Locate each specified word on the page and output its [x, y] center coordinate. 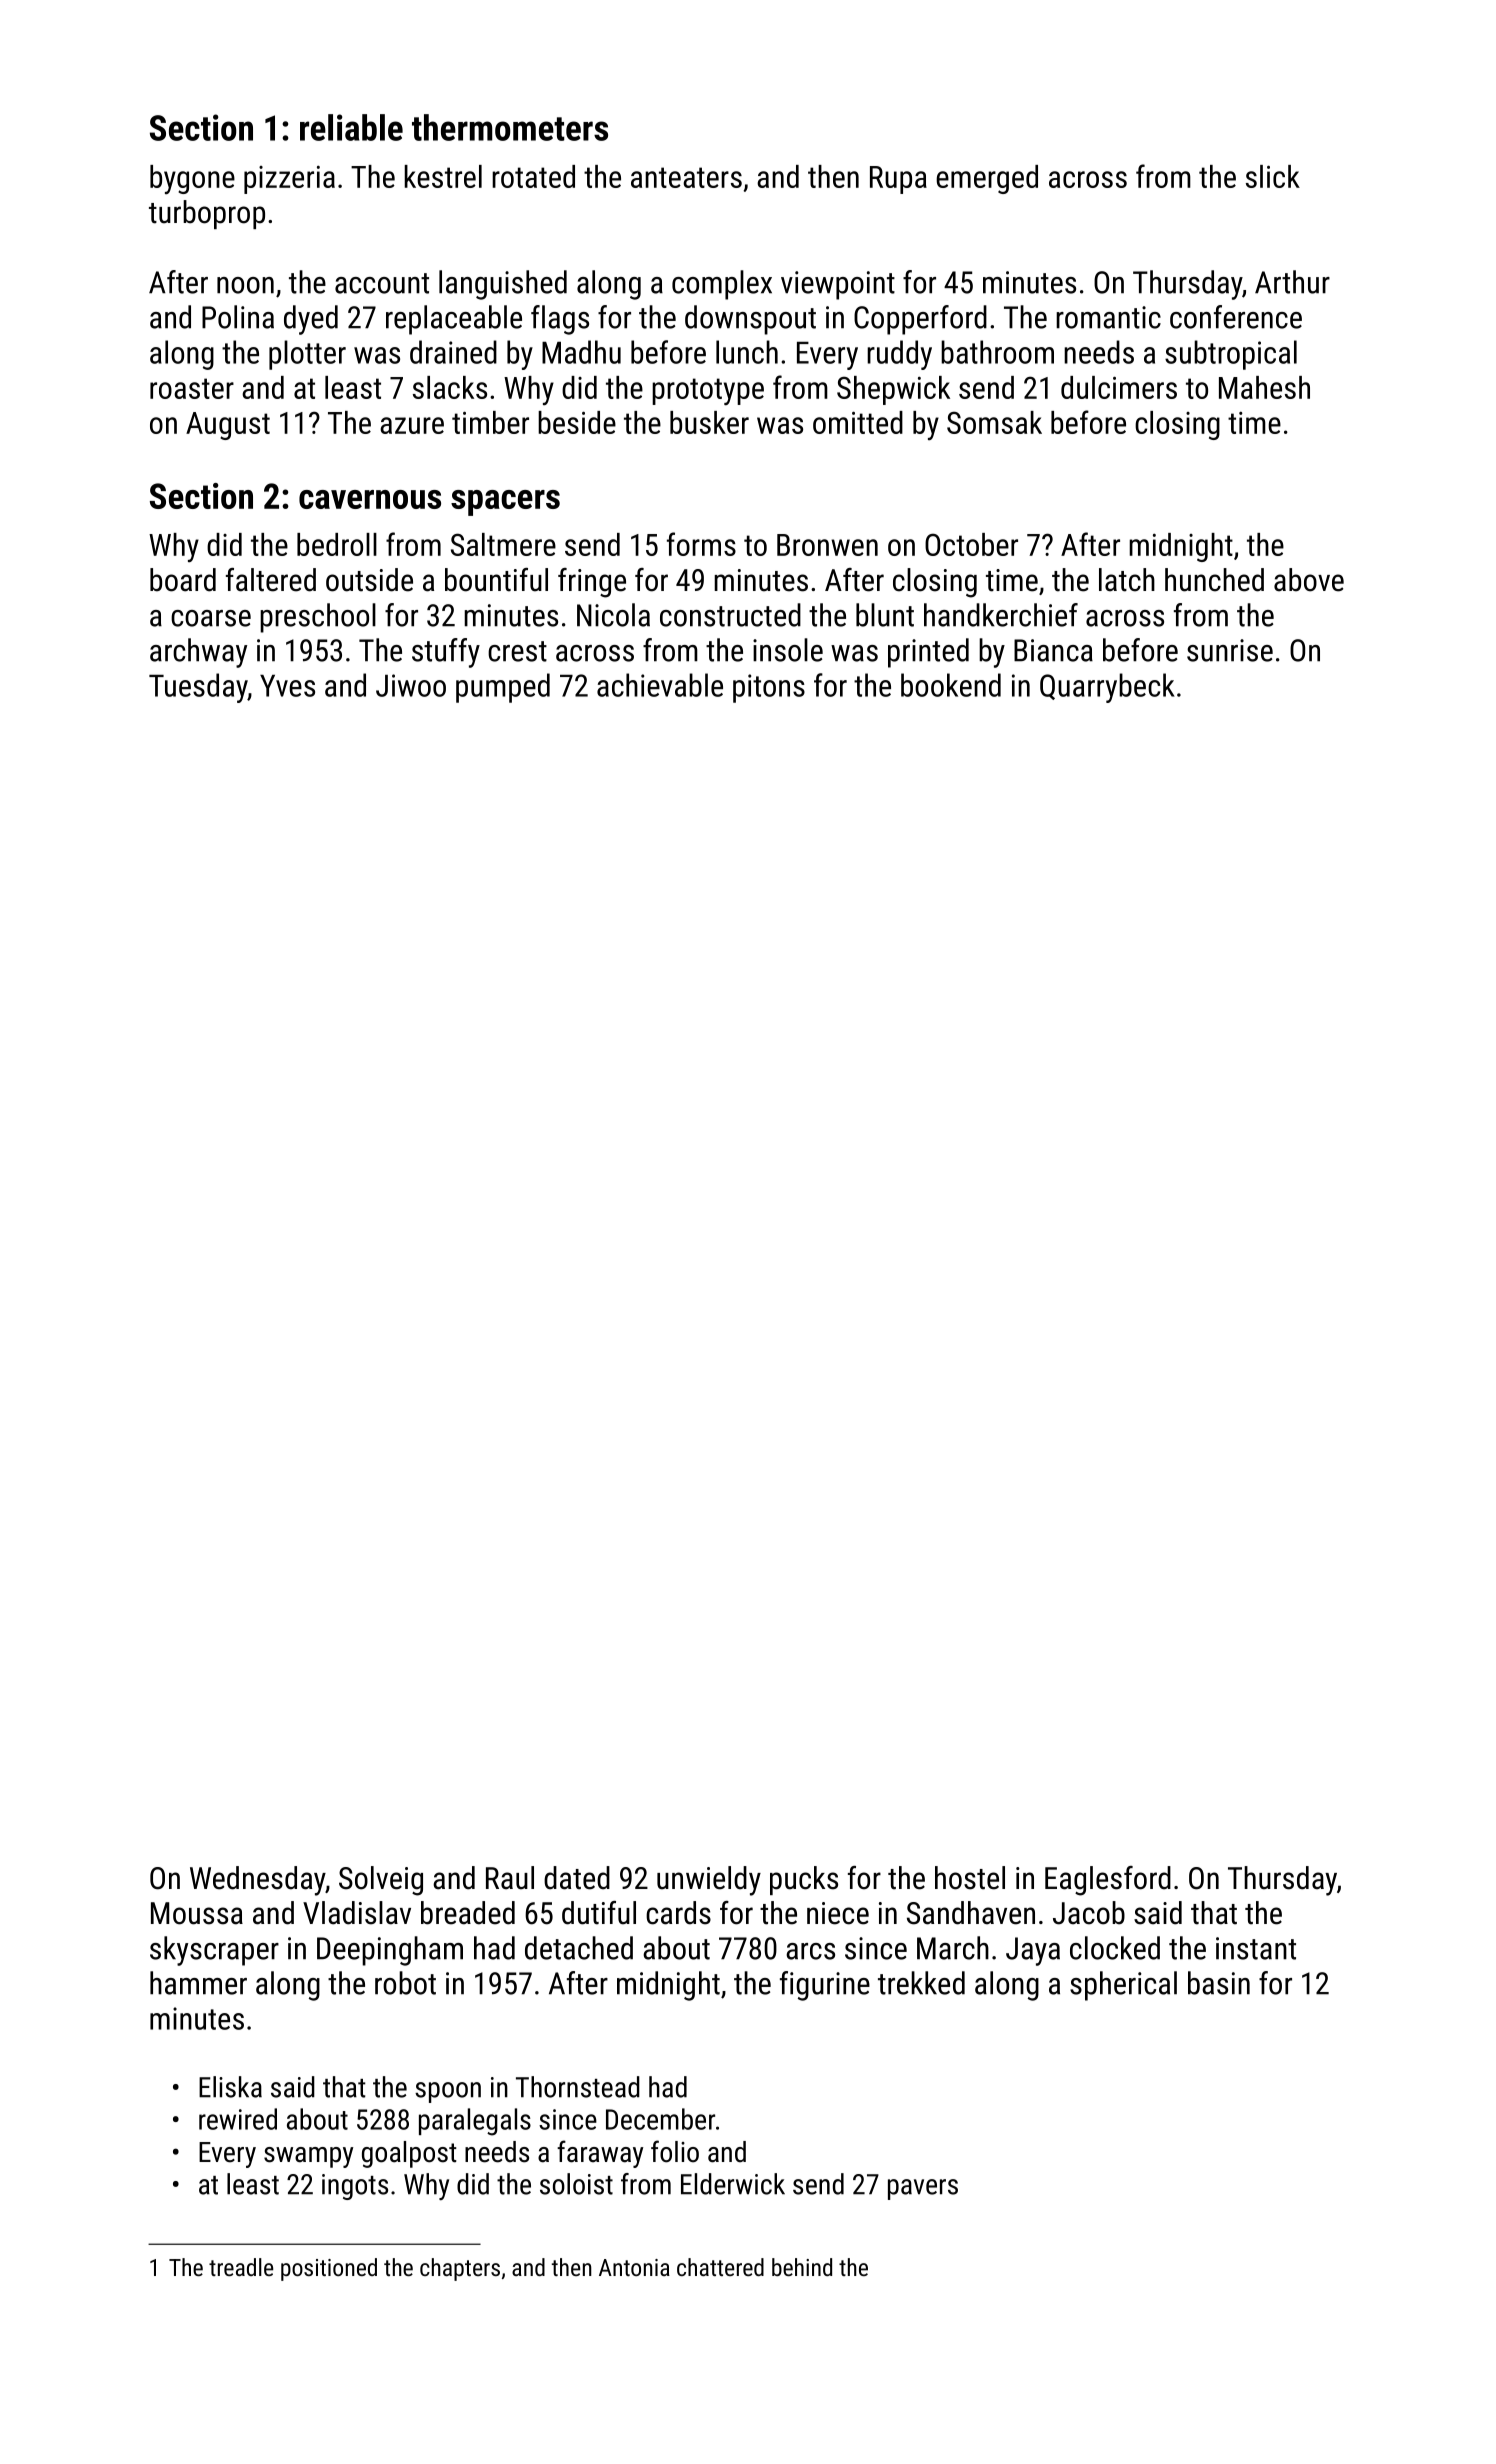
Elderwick [733, 2184]
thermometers [510, 127]
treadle [241, 2267]
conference [1236, 317]
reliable [351, 127]
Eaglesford [1108, 1881]
